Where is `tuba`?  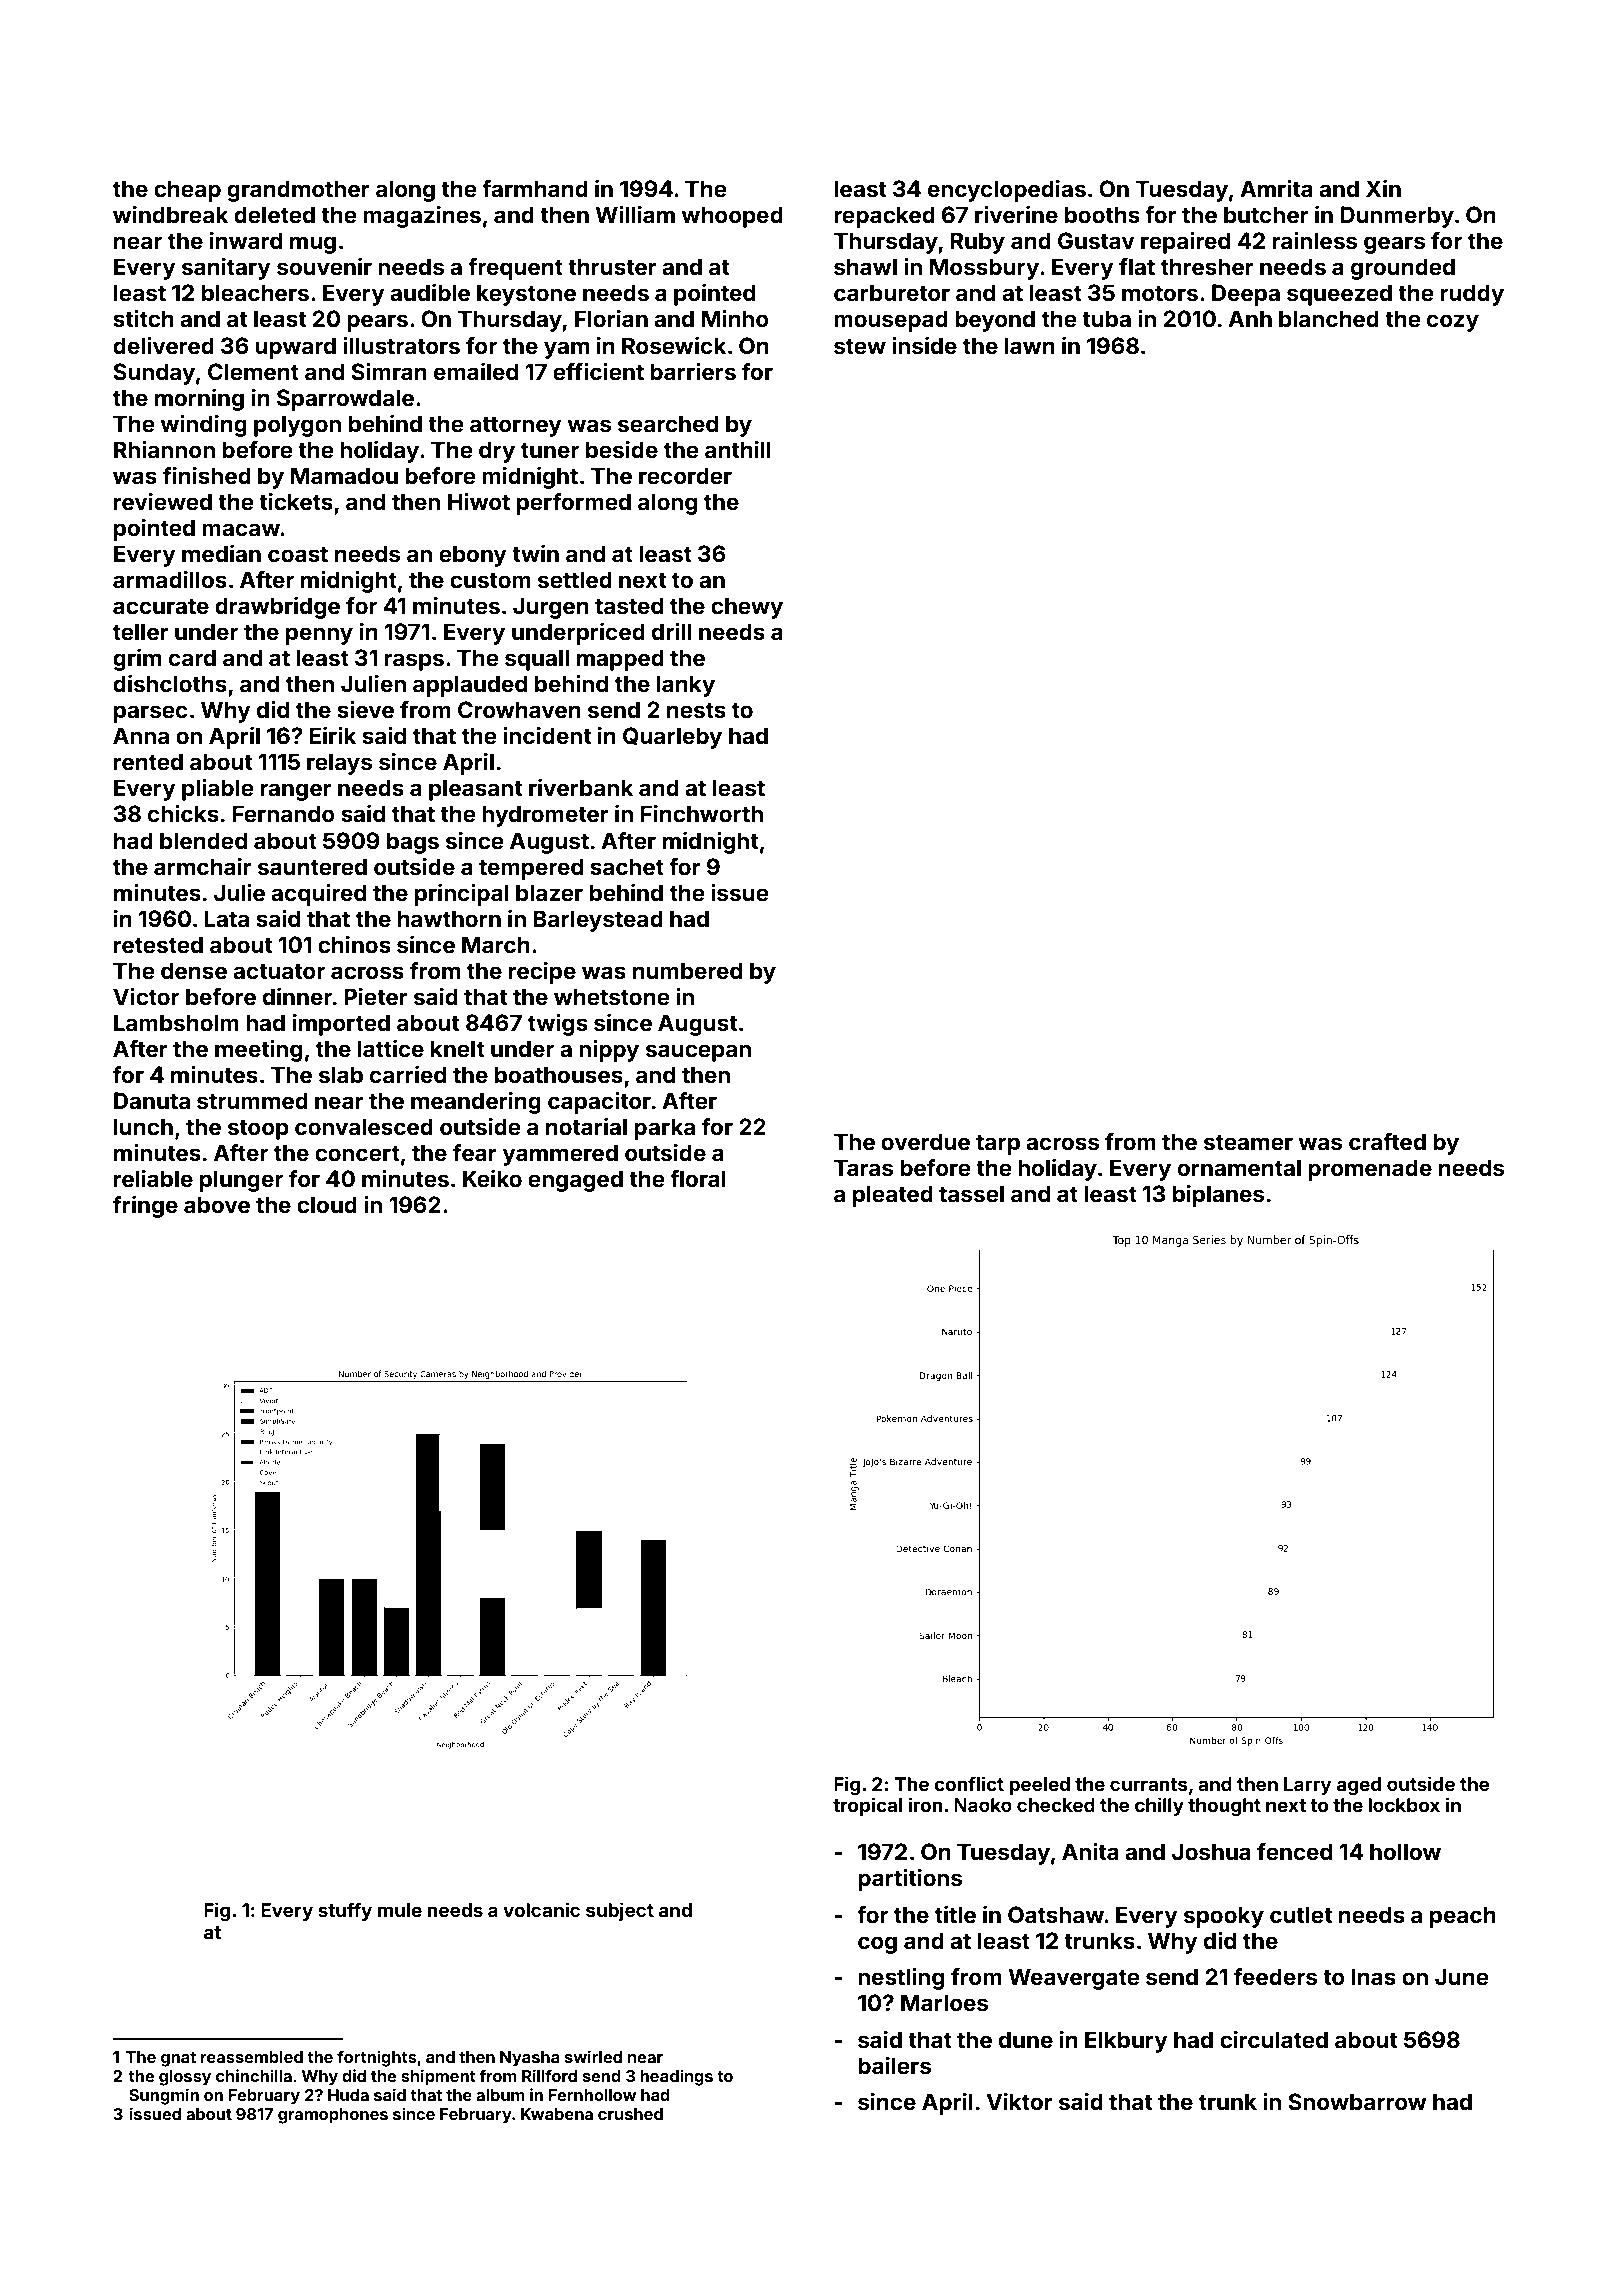 tuba is located at coordinates (1106, 318).
